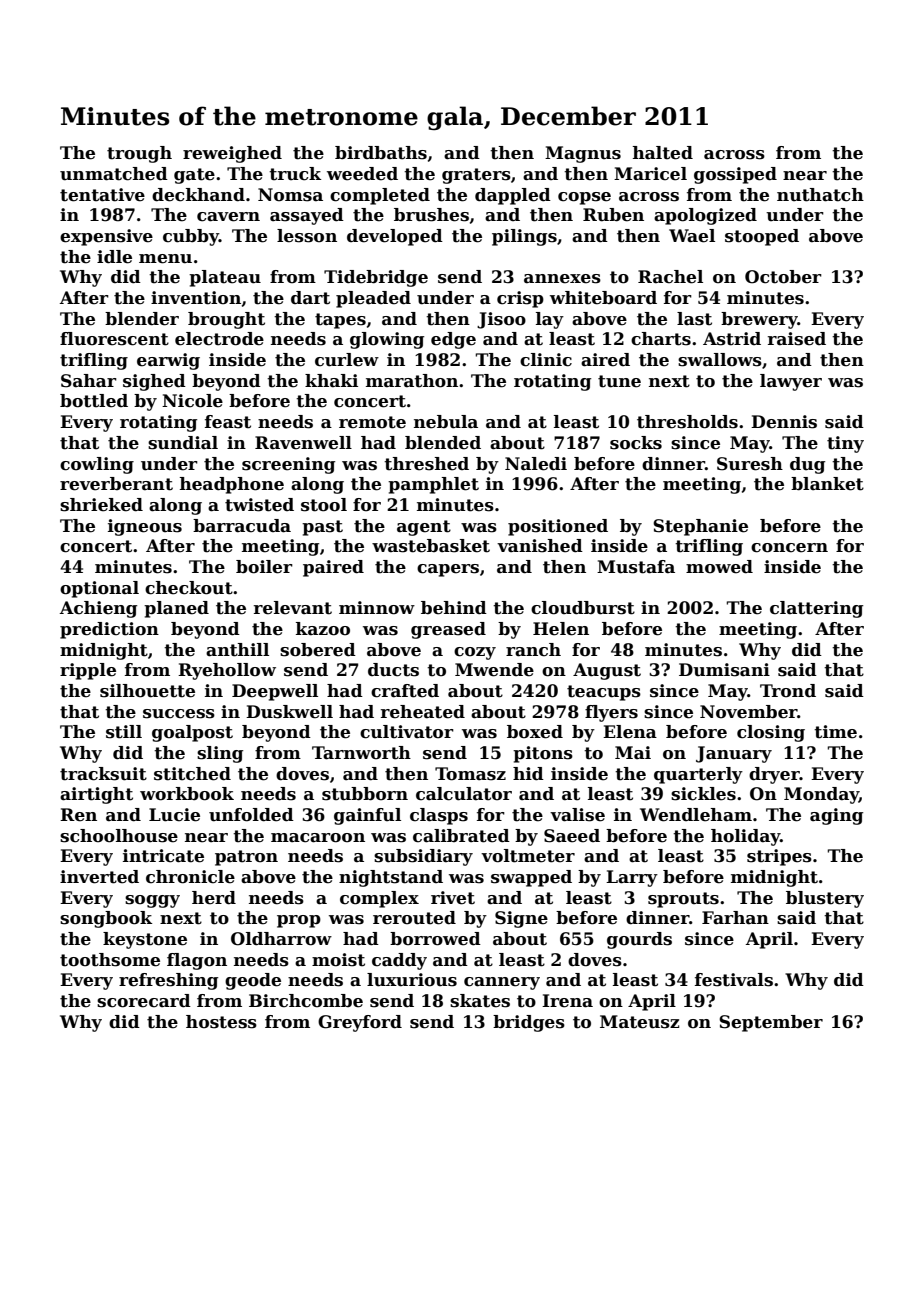 The height and width of the document is (1308, 924). Describe the element at coordinates (521, 919) in the document. I see `Signe` at that location.
